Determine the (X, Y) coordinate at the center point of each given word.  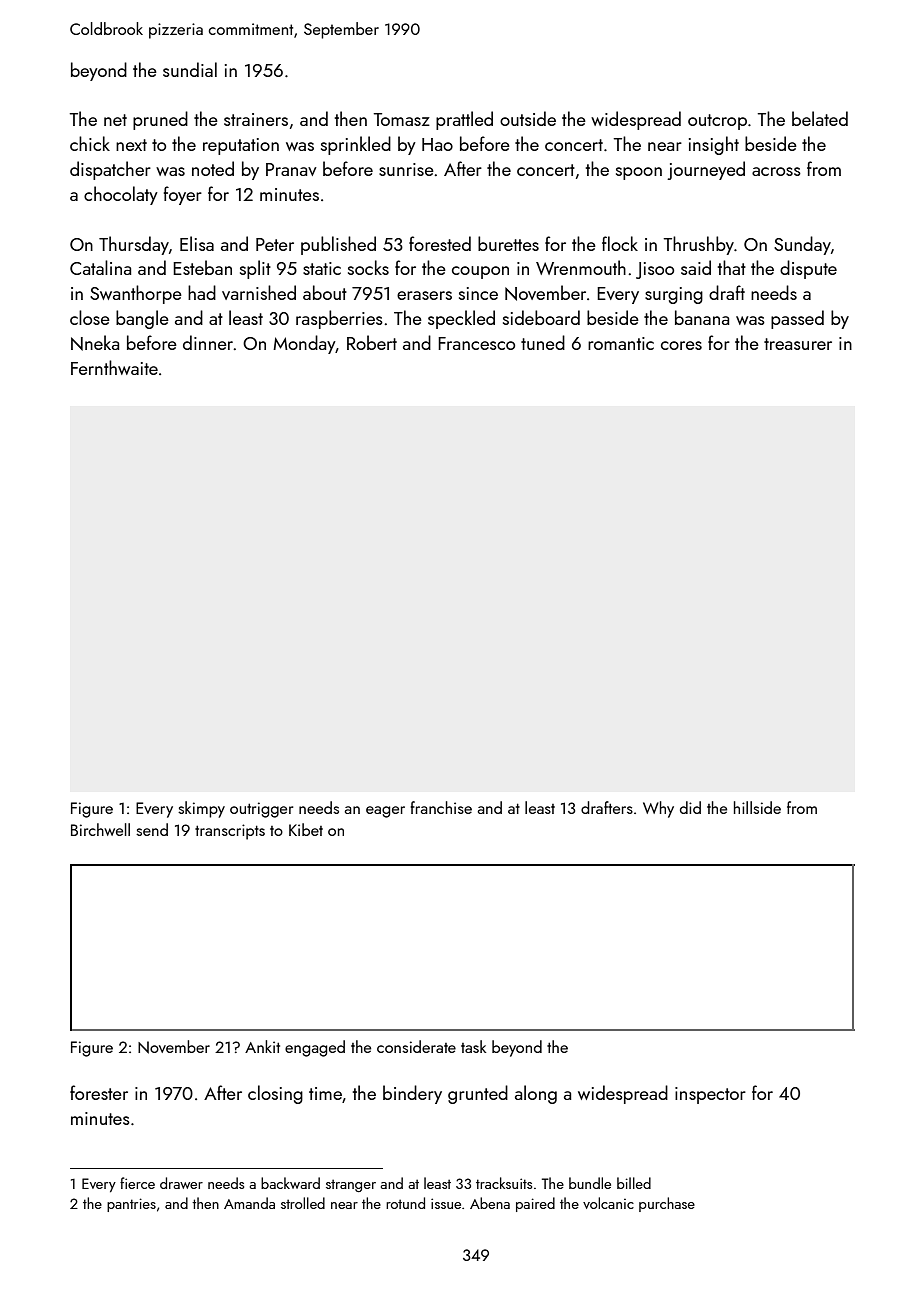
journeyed (706, 170)
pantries (131, 1205)
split (255, 269)
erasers (424, 295)
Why (658, 809)
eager (385, 812)
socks (368, 267)
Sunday (802, 245)
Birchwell (100, 829)
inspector (710, 1095)
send (152, 829)
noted (213, 168)
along (536, 1094)
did (690, 807)
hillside (757, 807)
